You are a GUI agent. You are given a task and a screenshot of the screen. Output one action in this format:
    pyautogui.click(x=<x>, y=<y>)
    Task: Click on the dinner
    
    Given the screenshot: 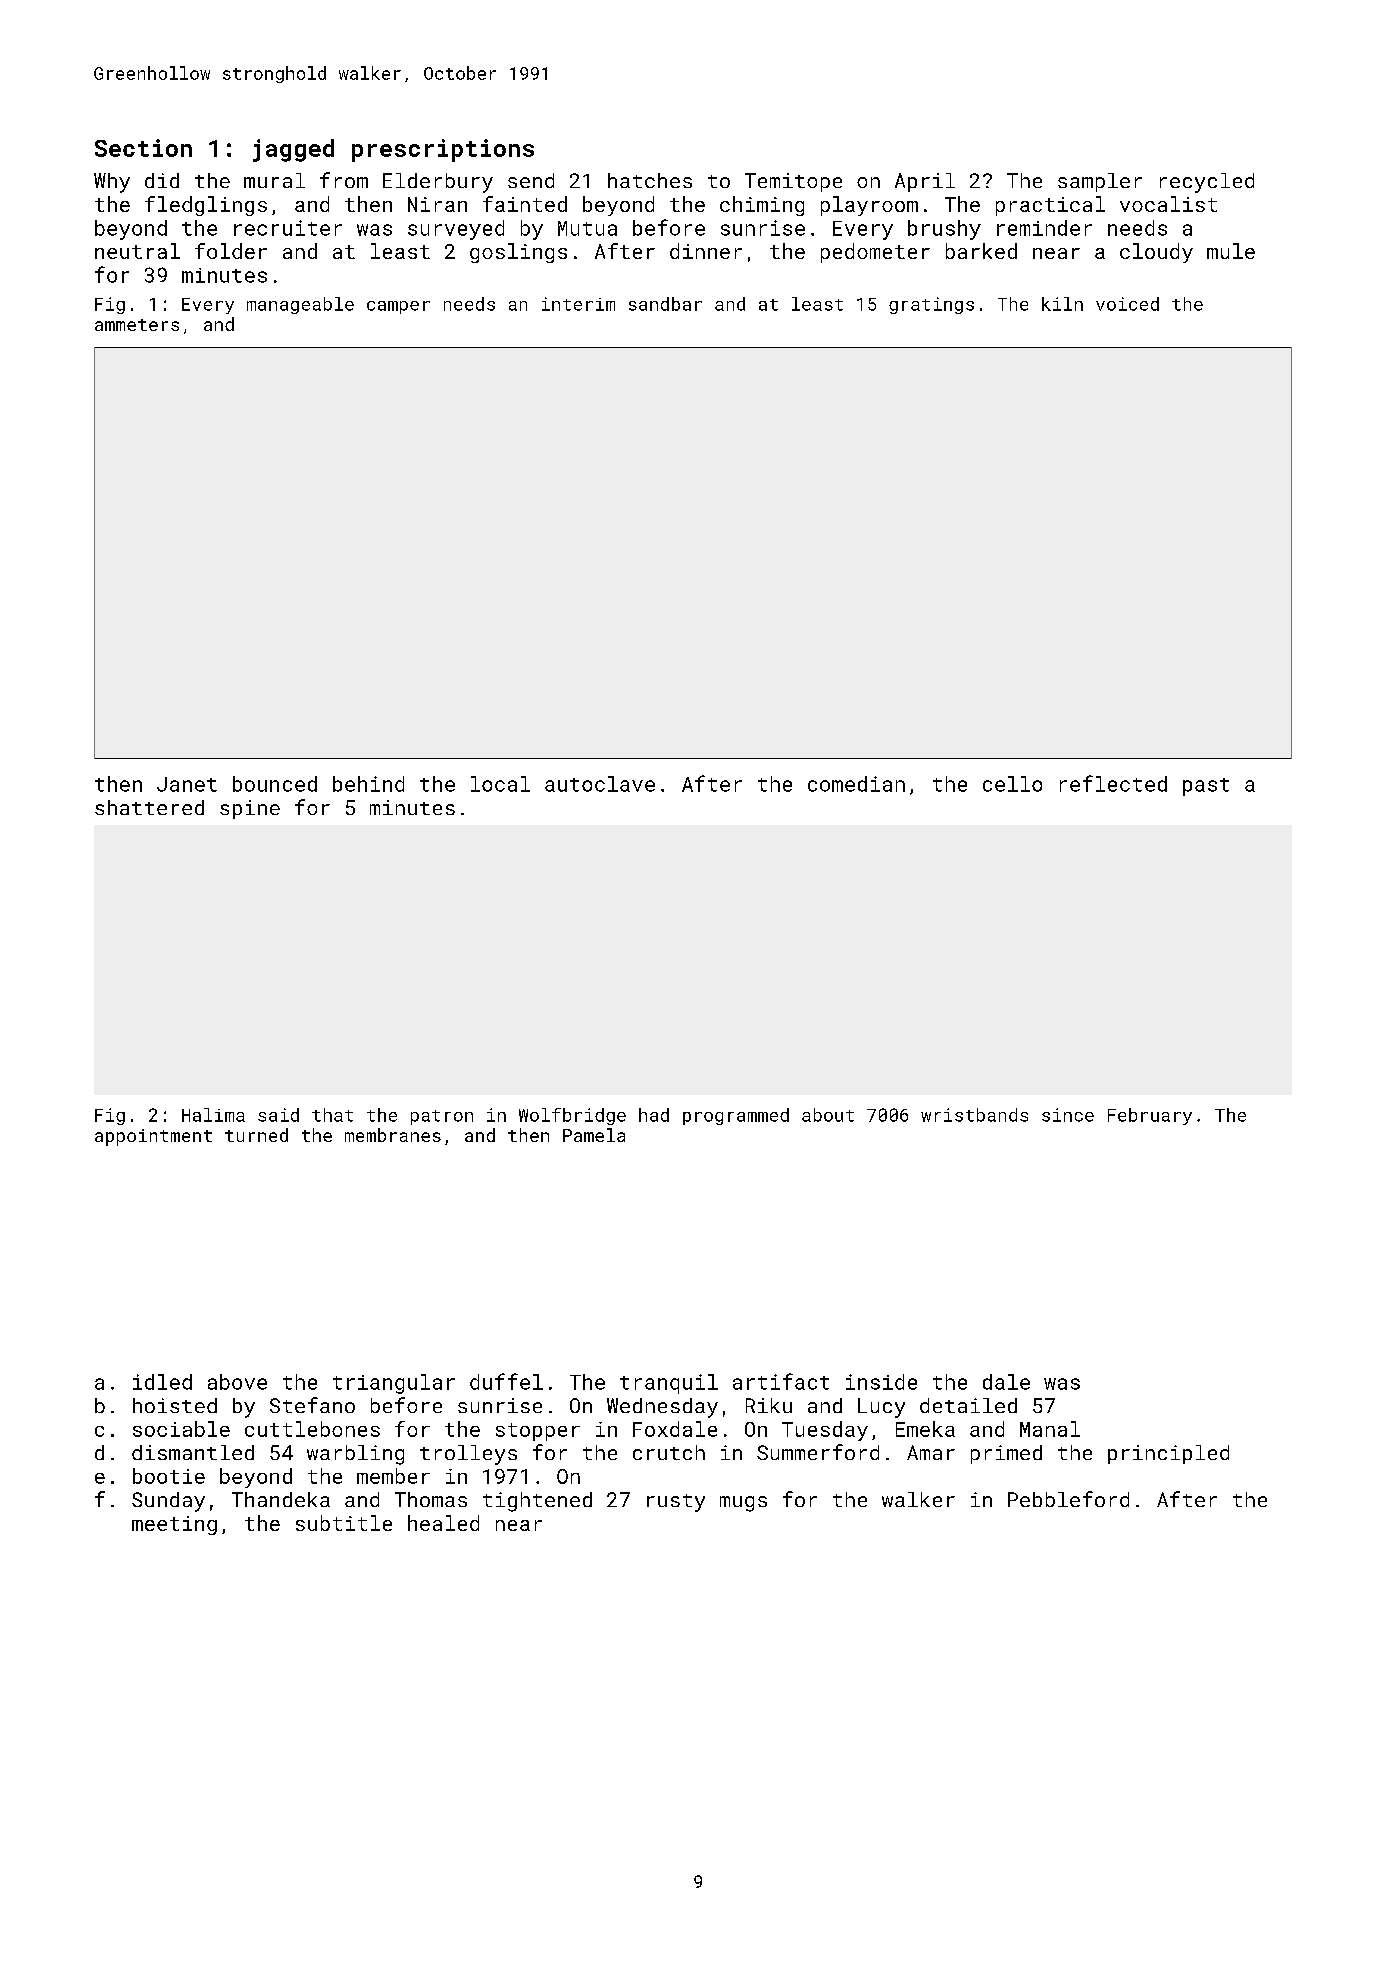 What is the action you would take?
    pyautogui.click(x=706, y=251)
